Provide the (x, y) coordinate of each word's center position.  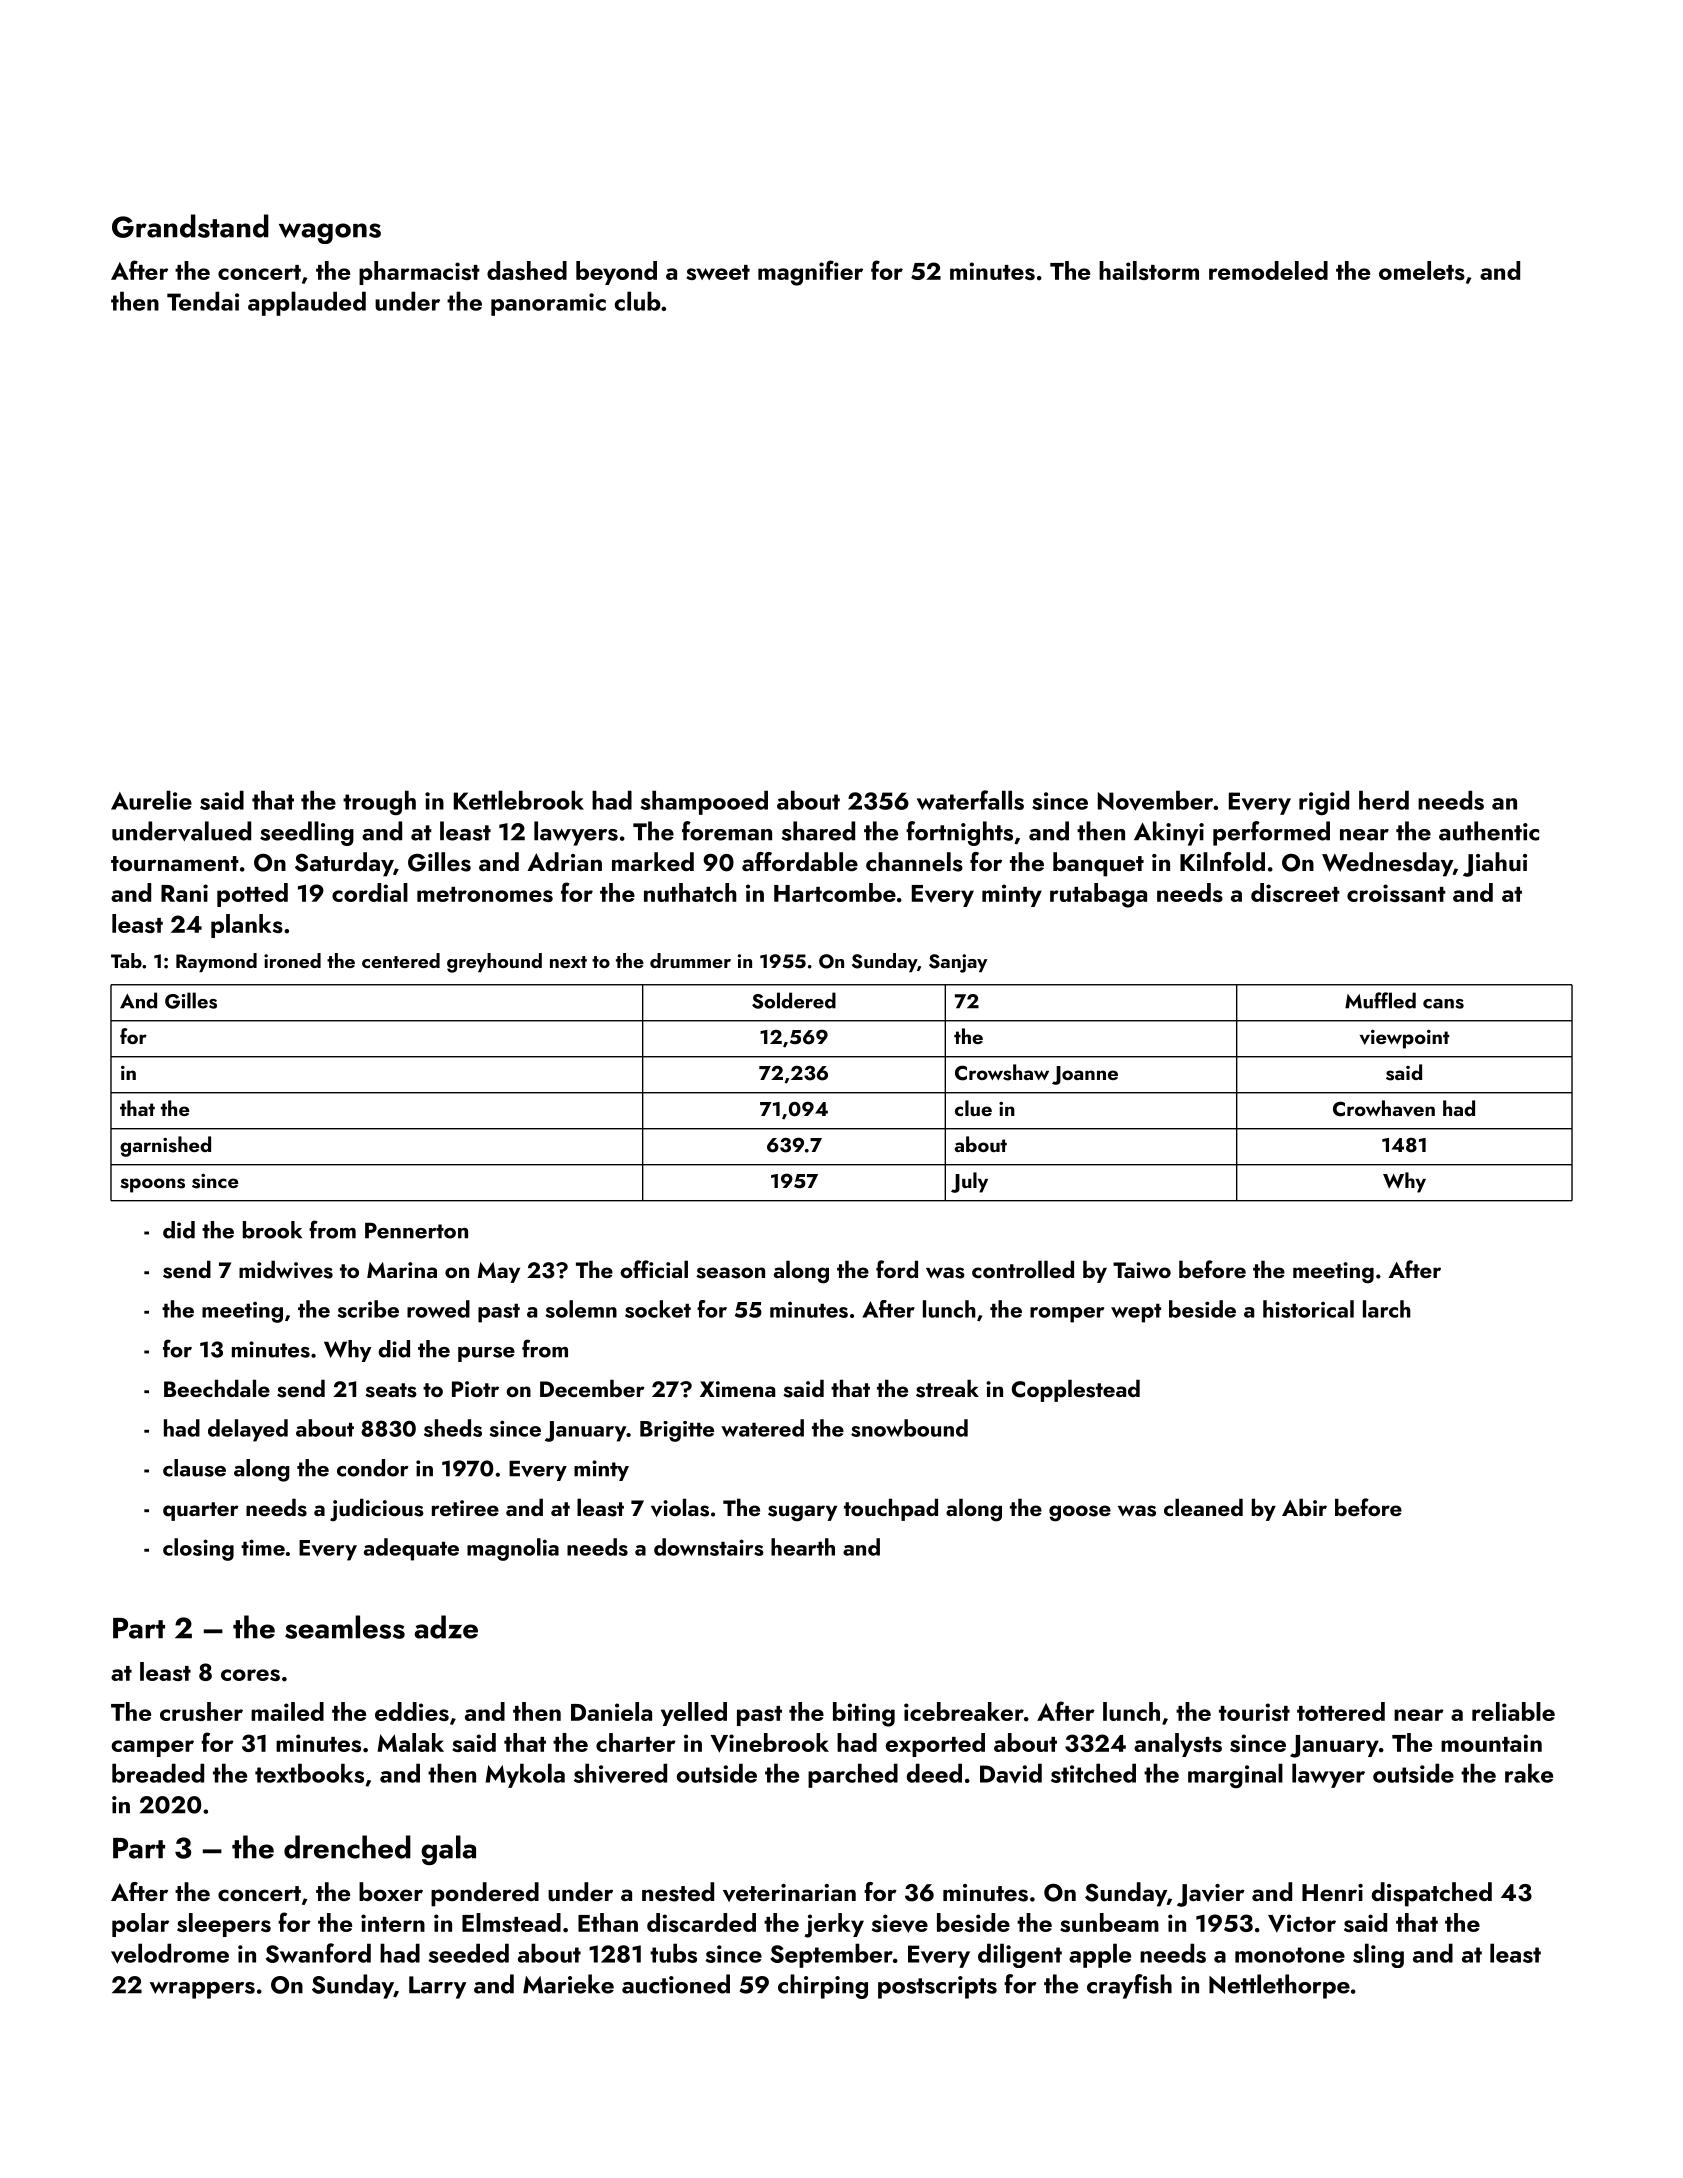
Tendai (203, 301)
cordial (370, 892)
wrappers (202, 1990)
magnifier (810, 273)
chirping (823, 1986)
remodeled (1268, 270)
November (1155, 800)
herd (1384, 800)
